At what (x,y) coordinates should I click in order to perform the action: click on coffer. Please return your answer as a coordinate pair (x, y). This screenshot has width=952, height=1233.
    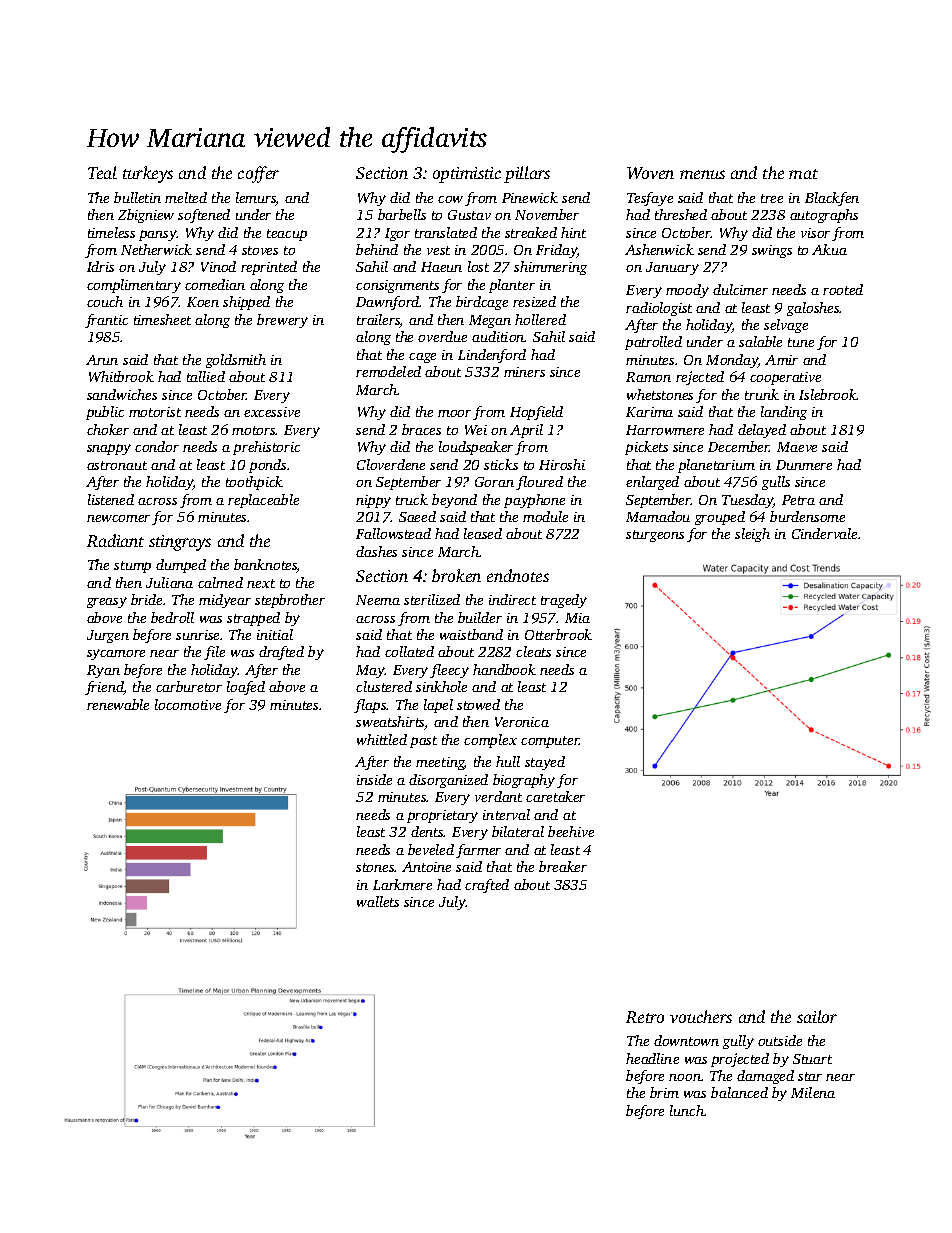
    Looking at the image, I should click on (258, 174).
